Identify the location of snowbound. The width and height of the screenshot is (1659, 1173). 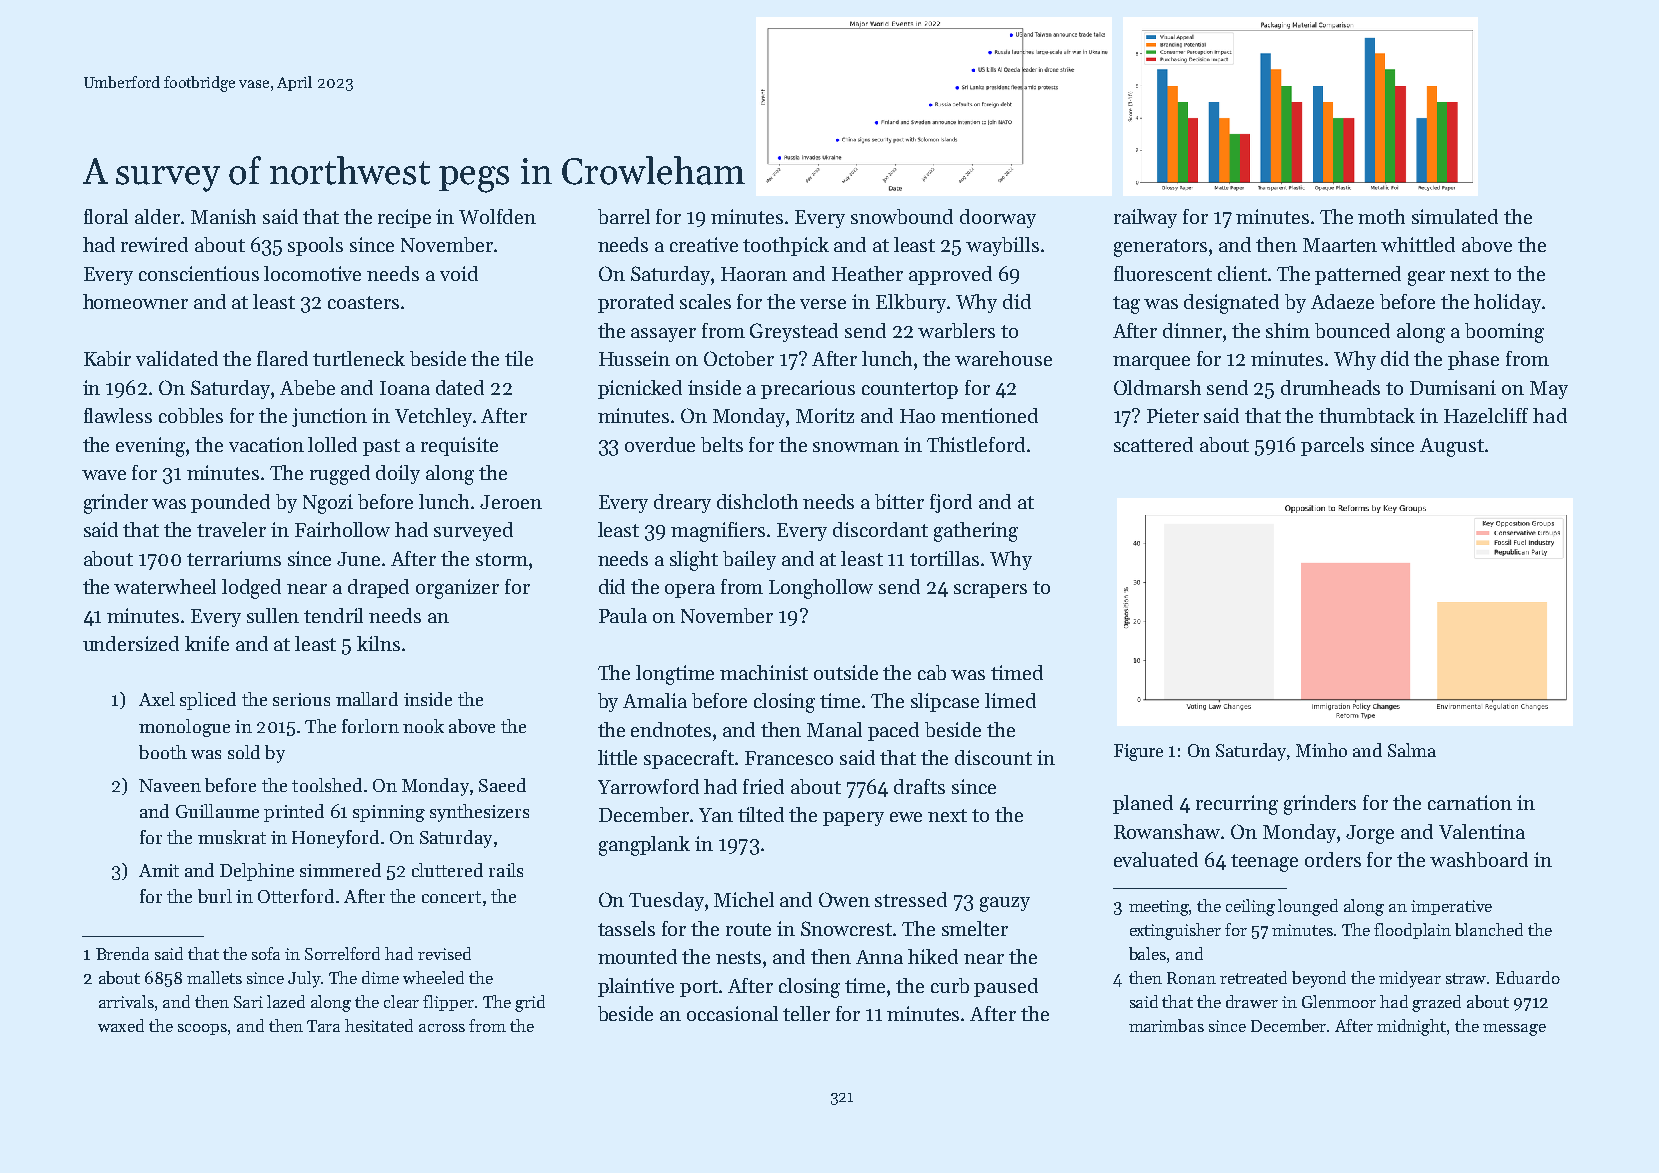
(902, 216).
